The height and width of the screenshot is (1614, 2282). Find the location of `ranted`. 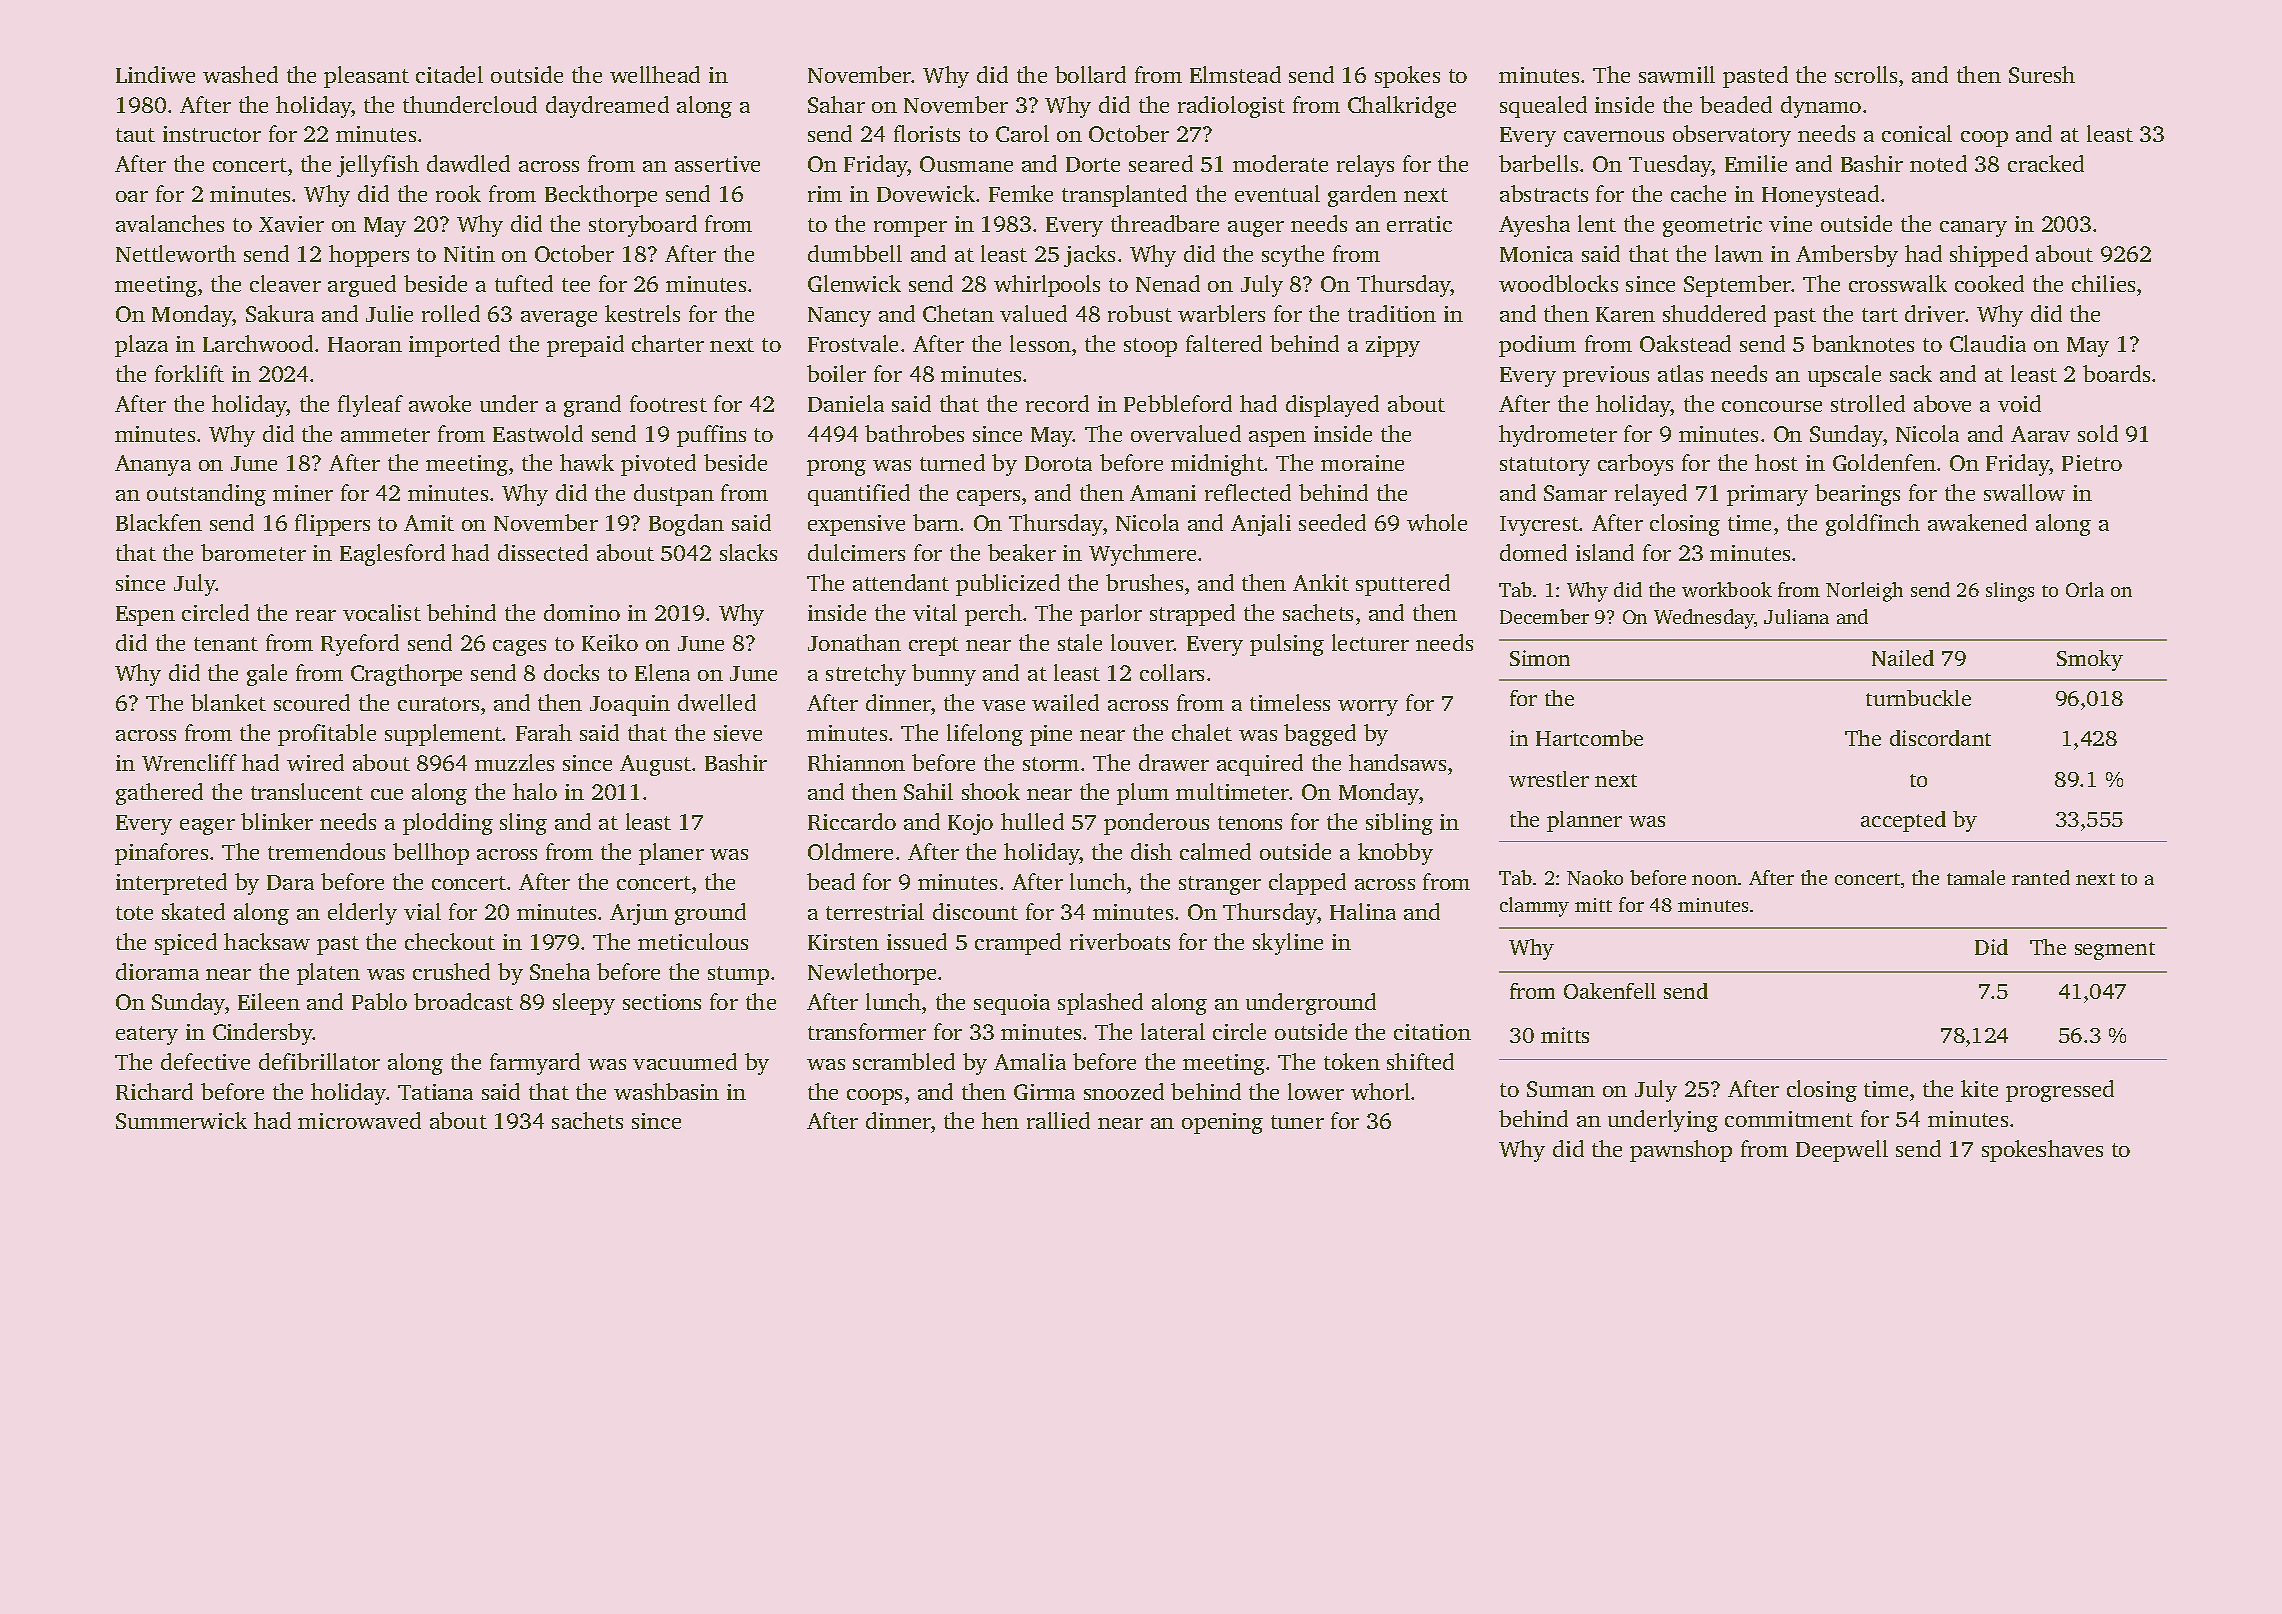

ranted is located at coordinates (2041, 877).
